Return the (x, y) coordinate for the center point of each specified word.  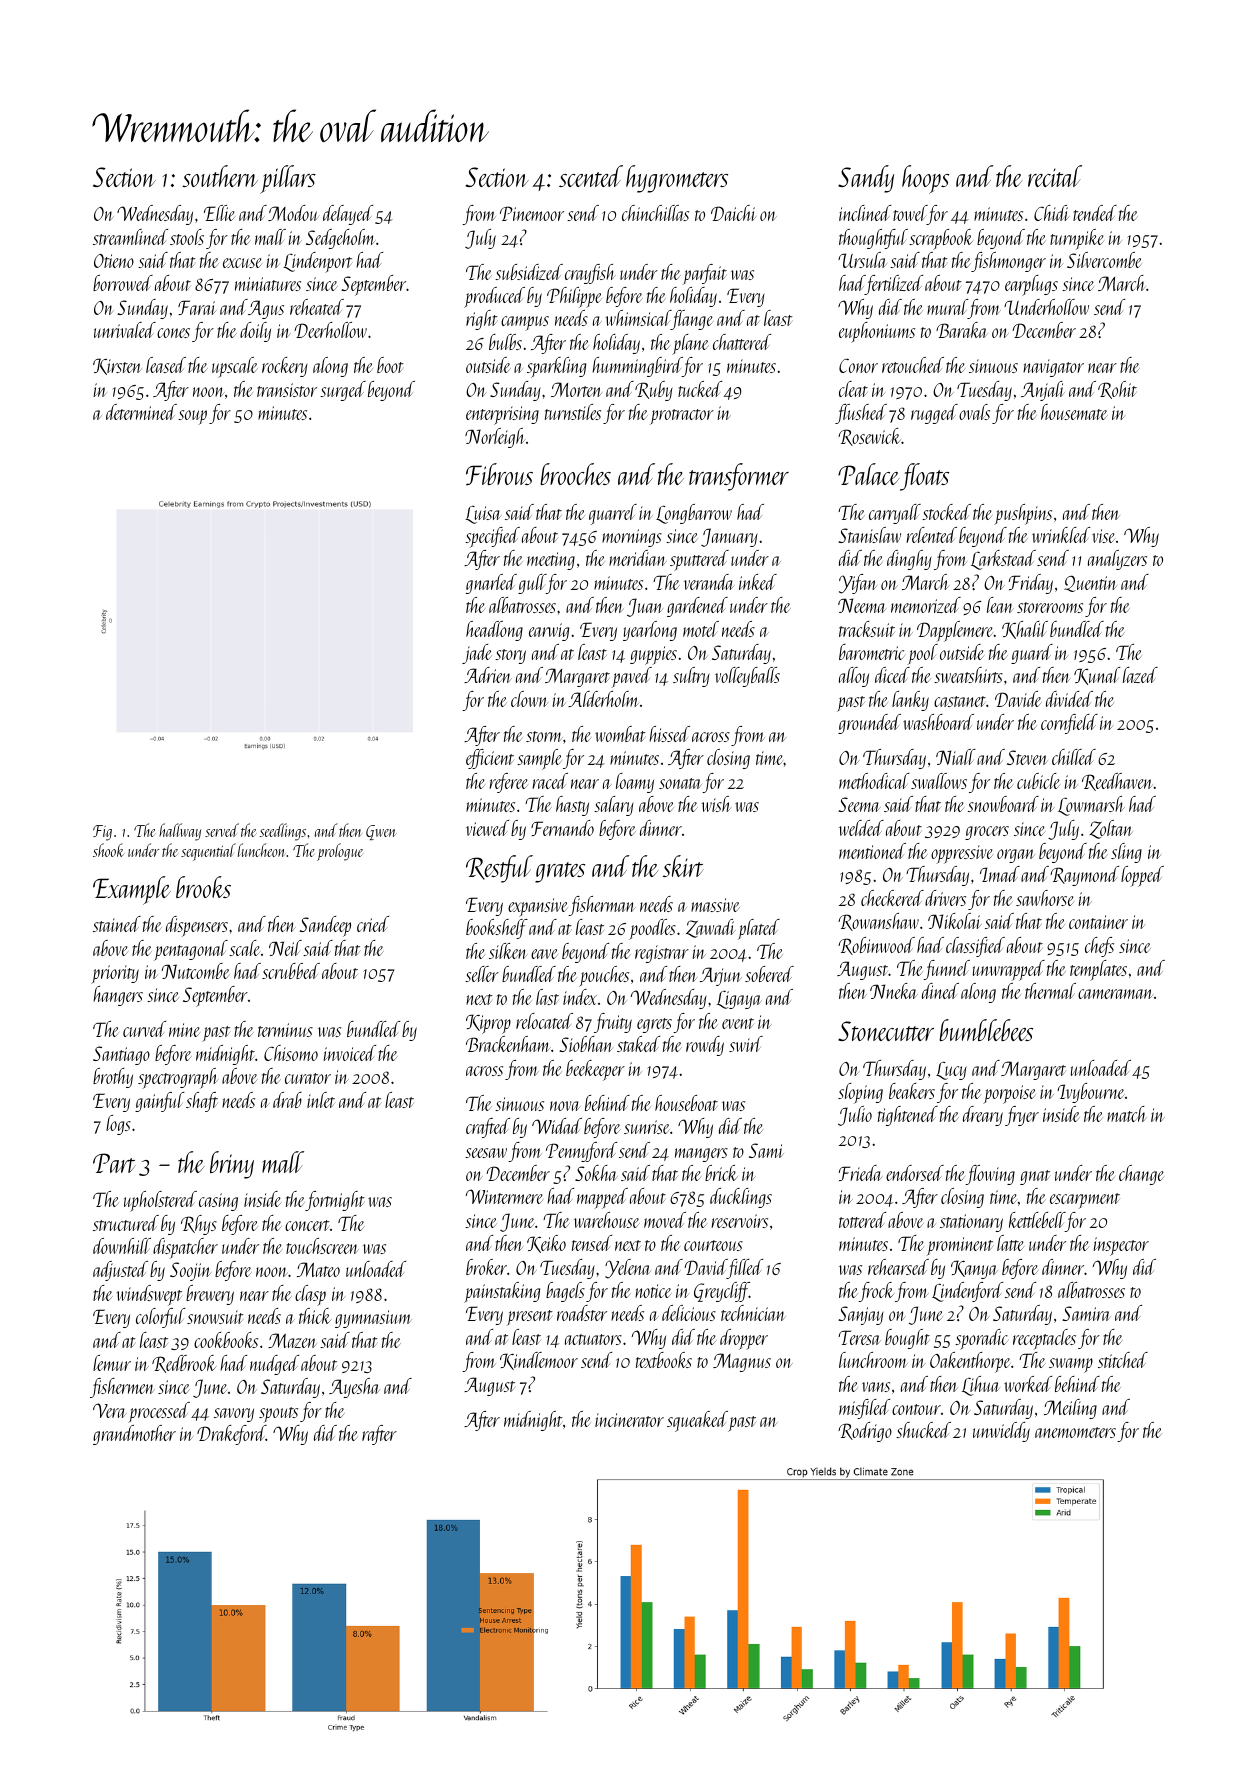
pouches (604, 976)
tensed (592, 1243)
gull (532, 584)
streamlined (130, 237)
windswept (149, 1295)
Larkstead (1003, 560)
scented (591, 176)
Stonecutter (886, 1031)
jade (476, 654)
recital (1055, 176)
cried (373, 924)
